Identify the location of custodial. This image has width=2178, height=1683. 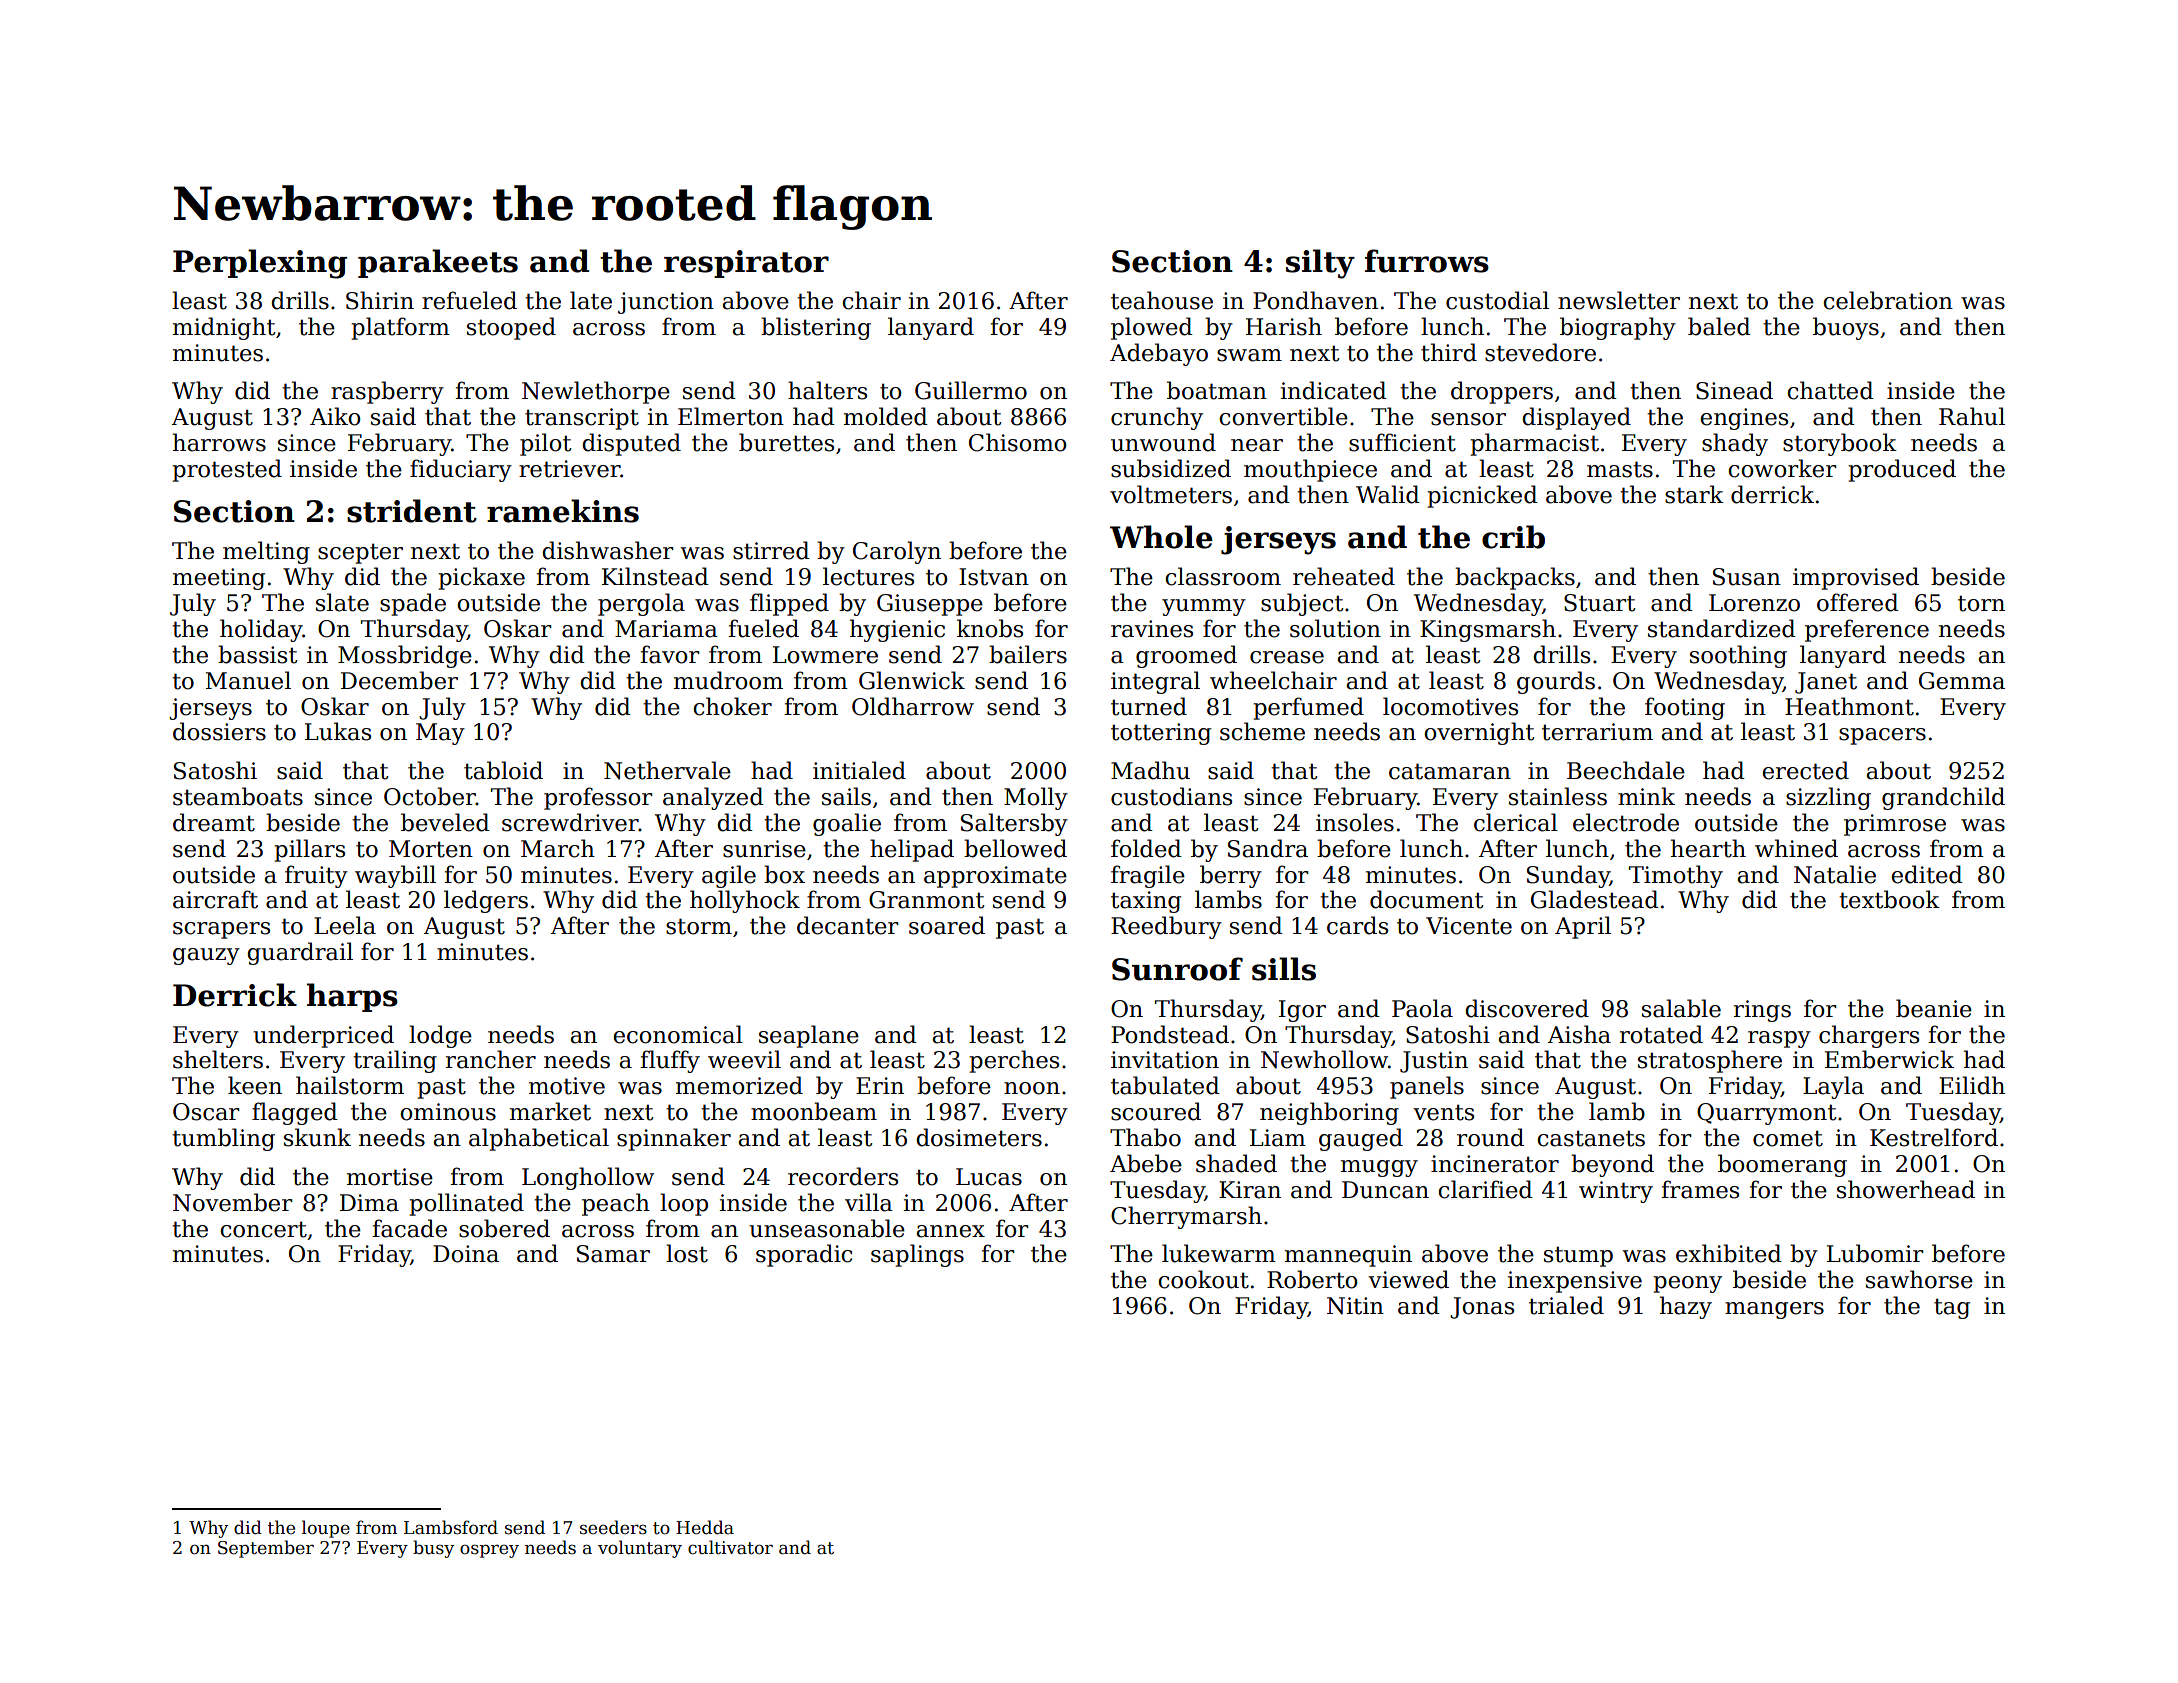
(1497, 300).
